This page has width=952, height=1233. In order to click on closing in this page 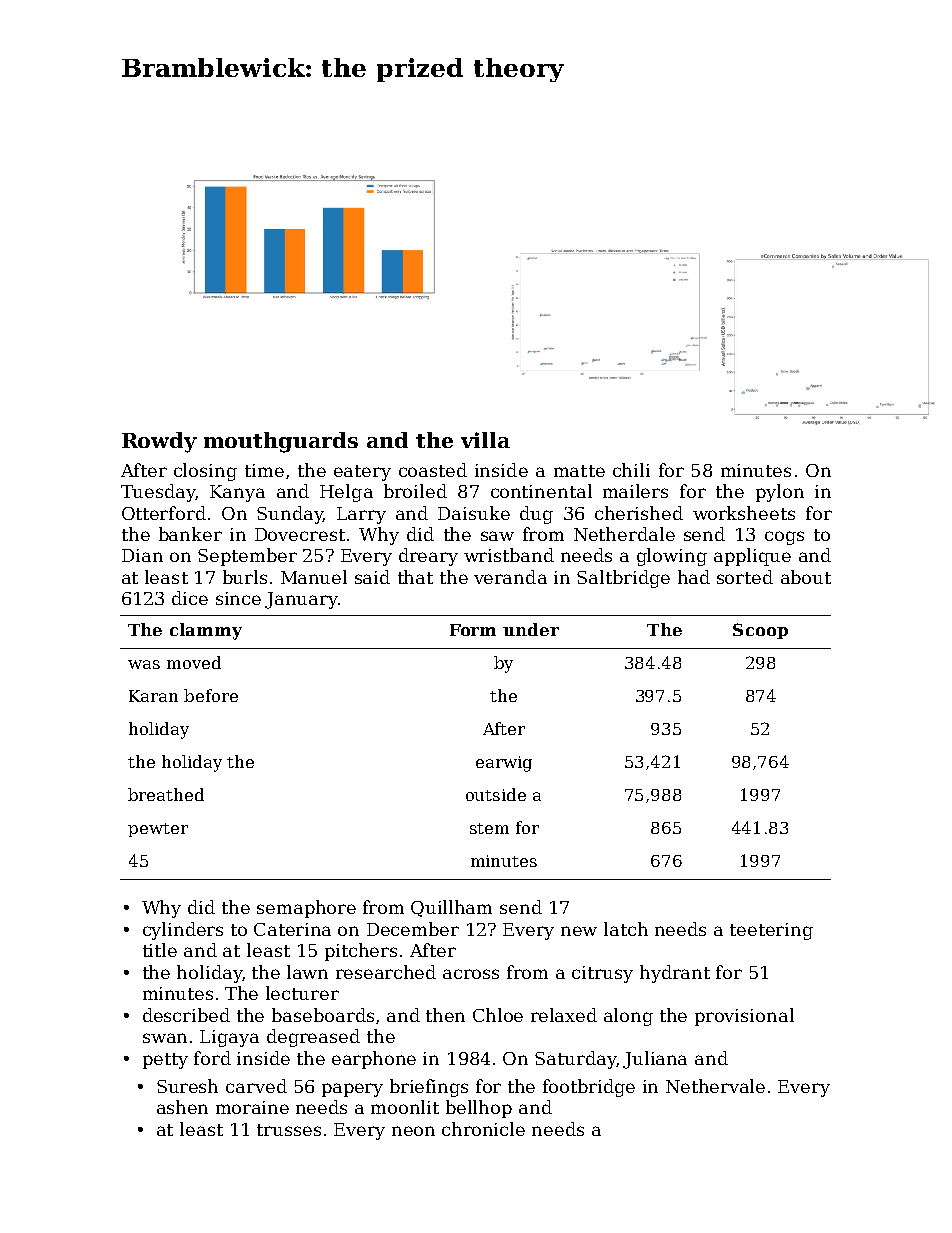, I will do `click(205, 472)`.
